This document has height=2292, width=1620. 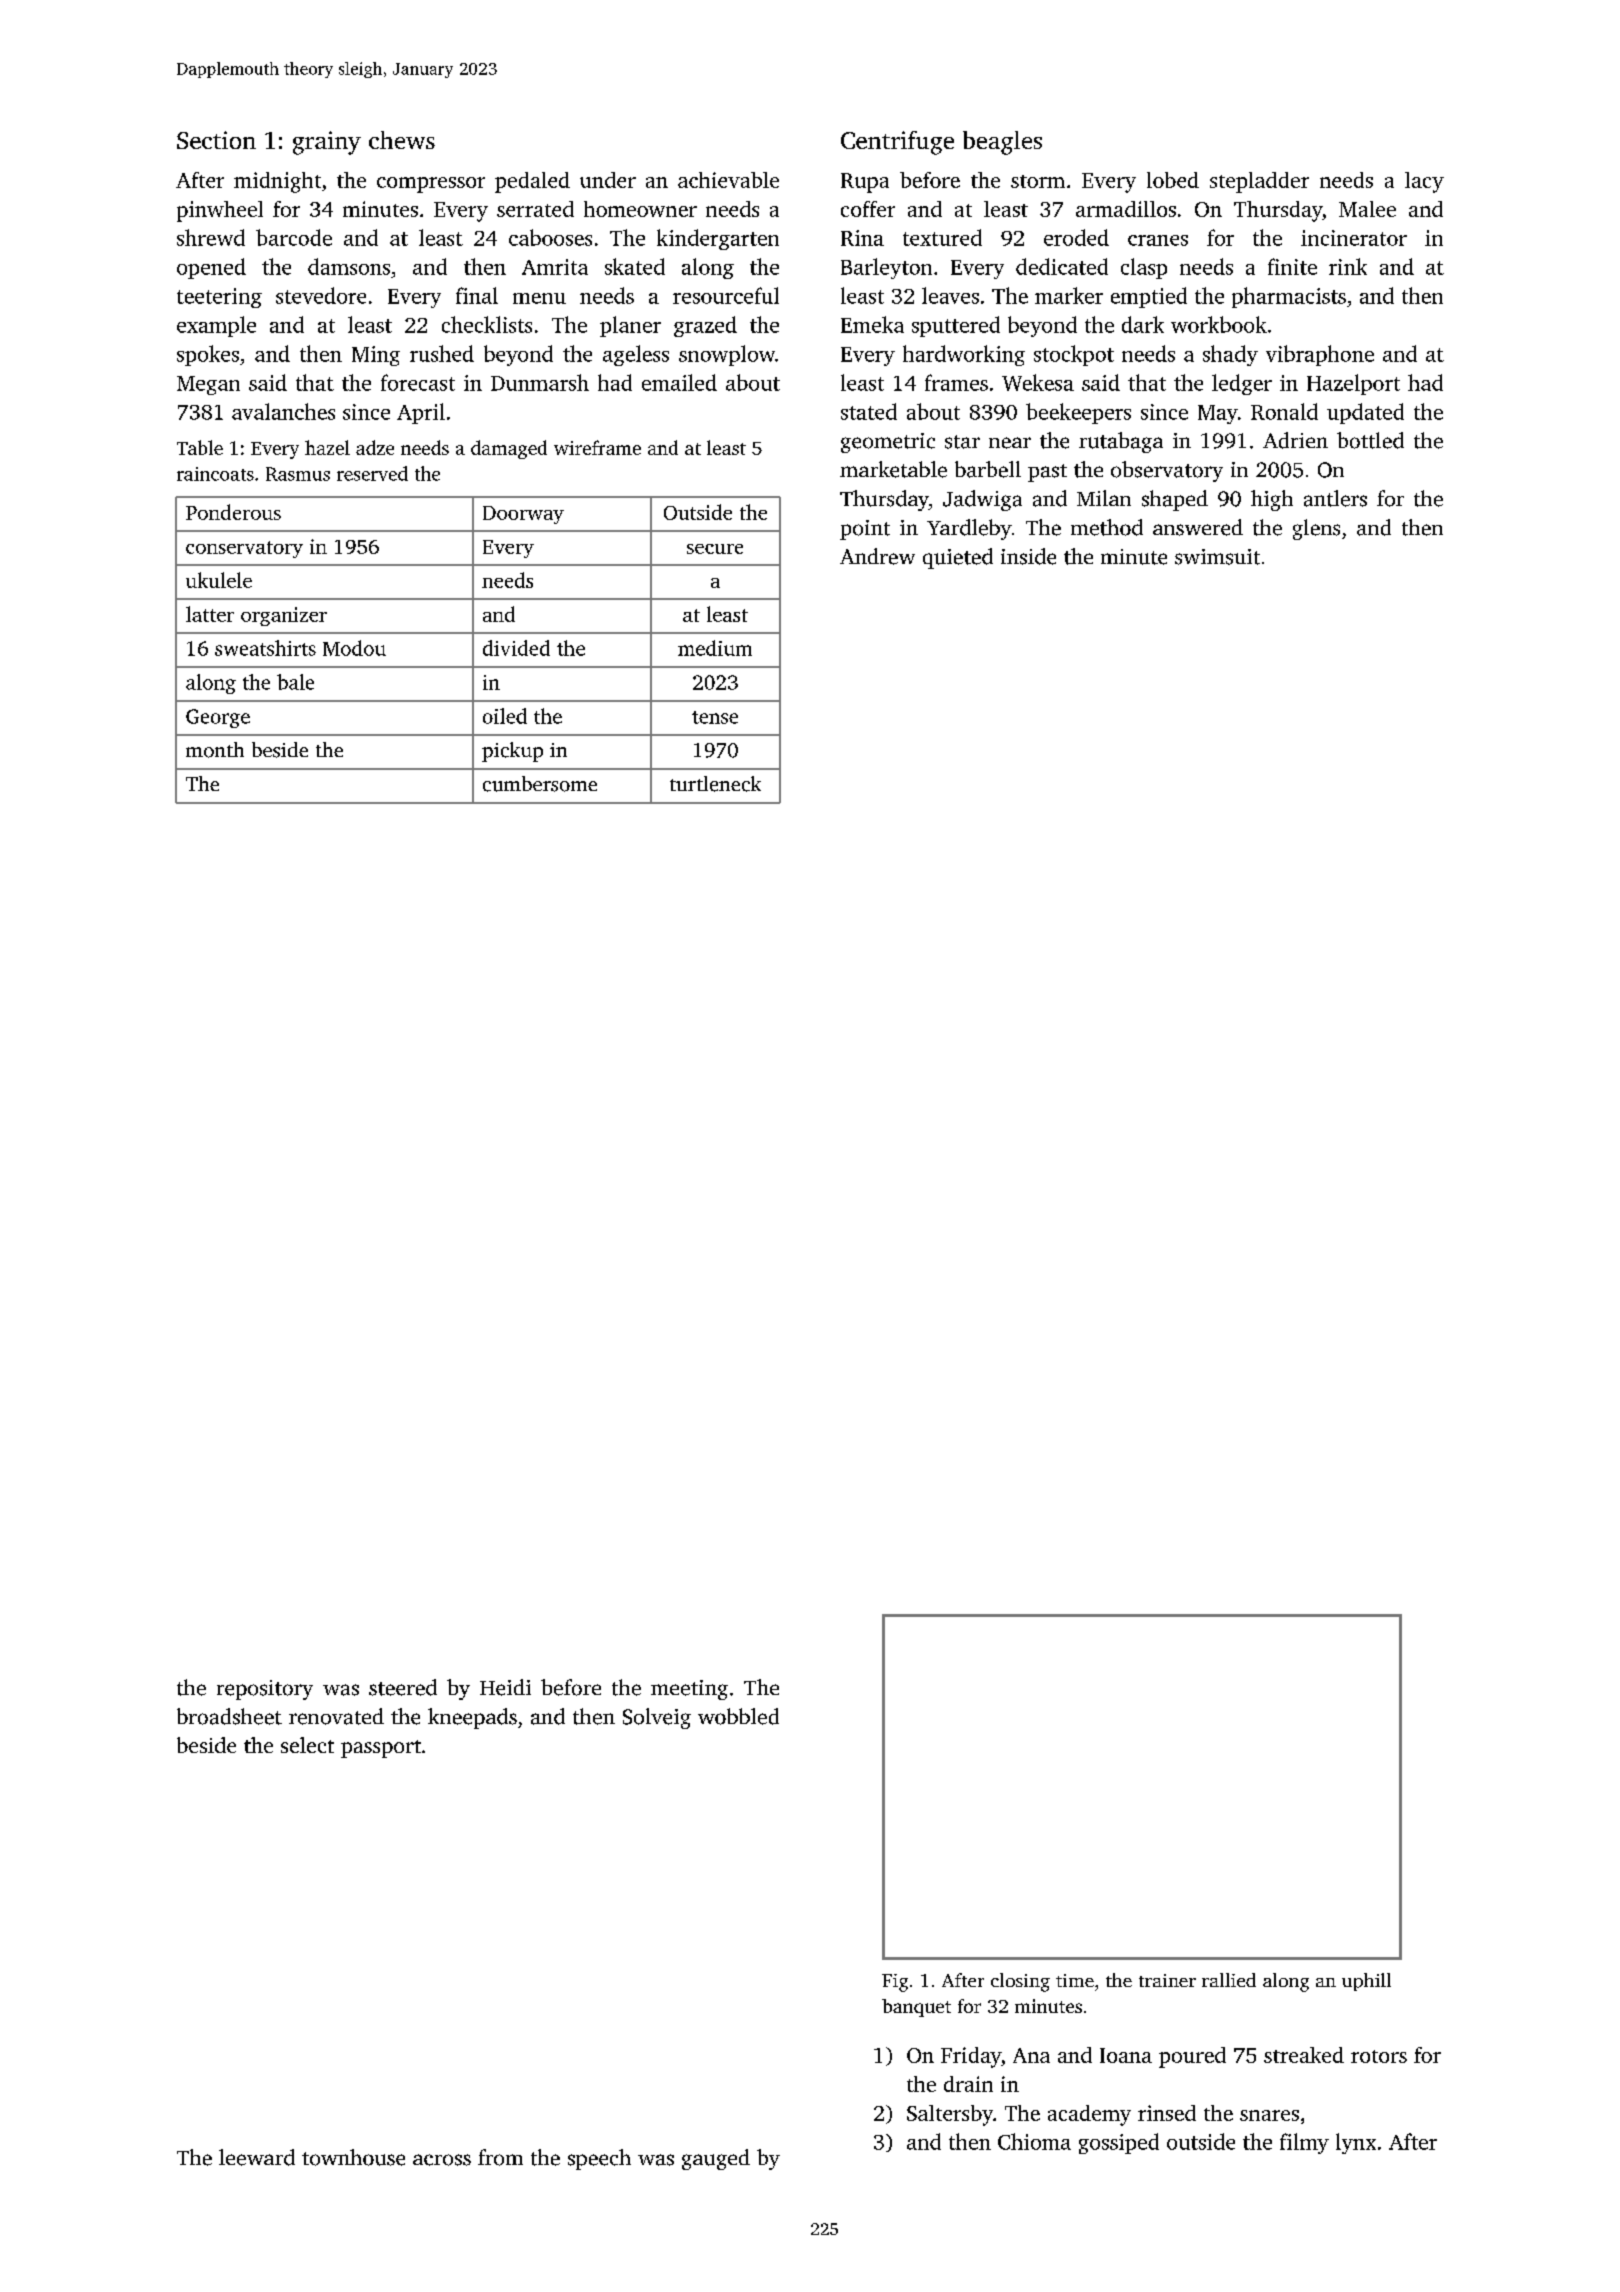 I want to click on month, so click(x=215, y=750).
